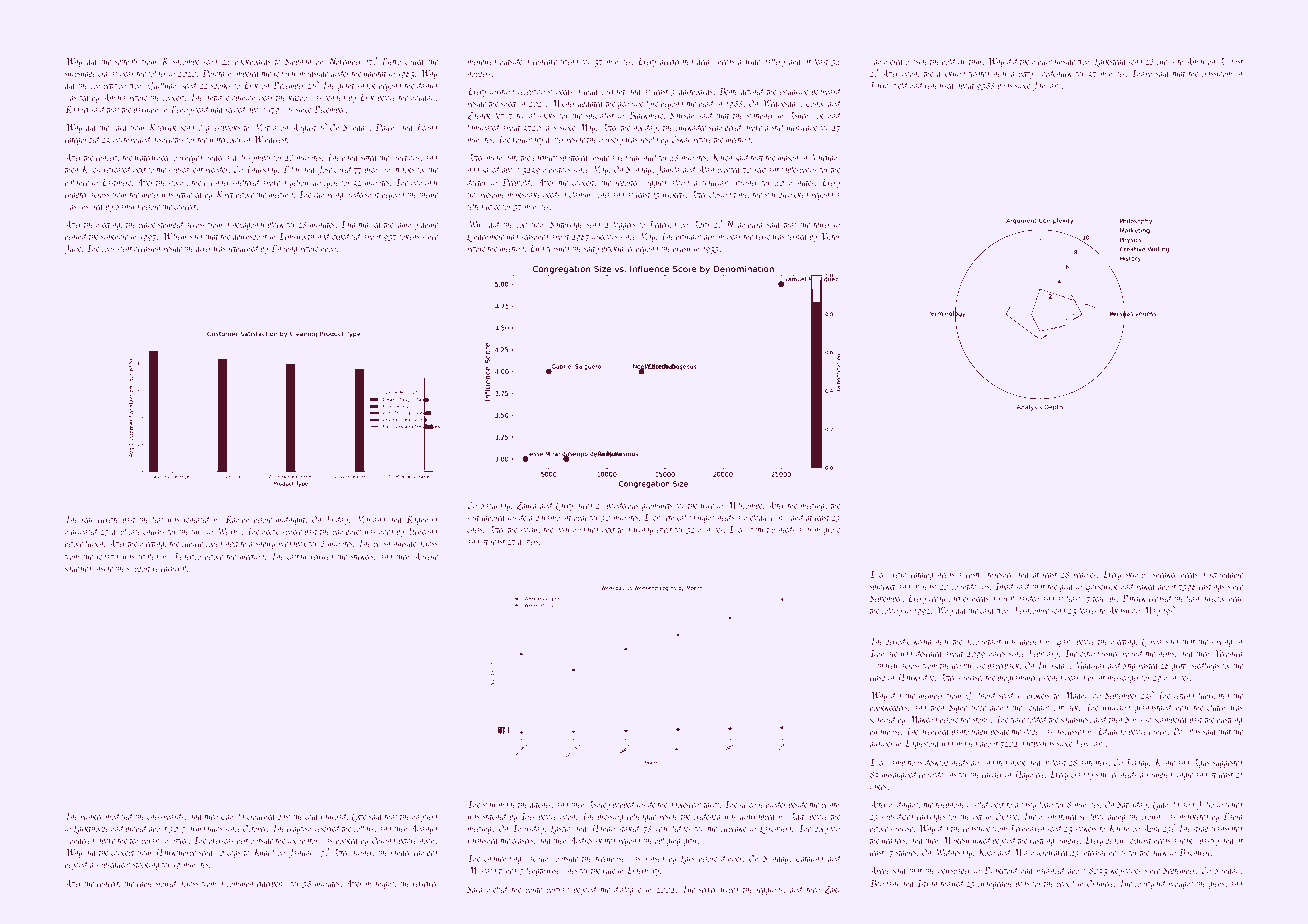  Describe the element at coordinates (145, 883) in the page. I see `cable` at that location.
